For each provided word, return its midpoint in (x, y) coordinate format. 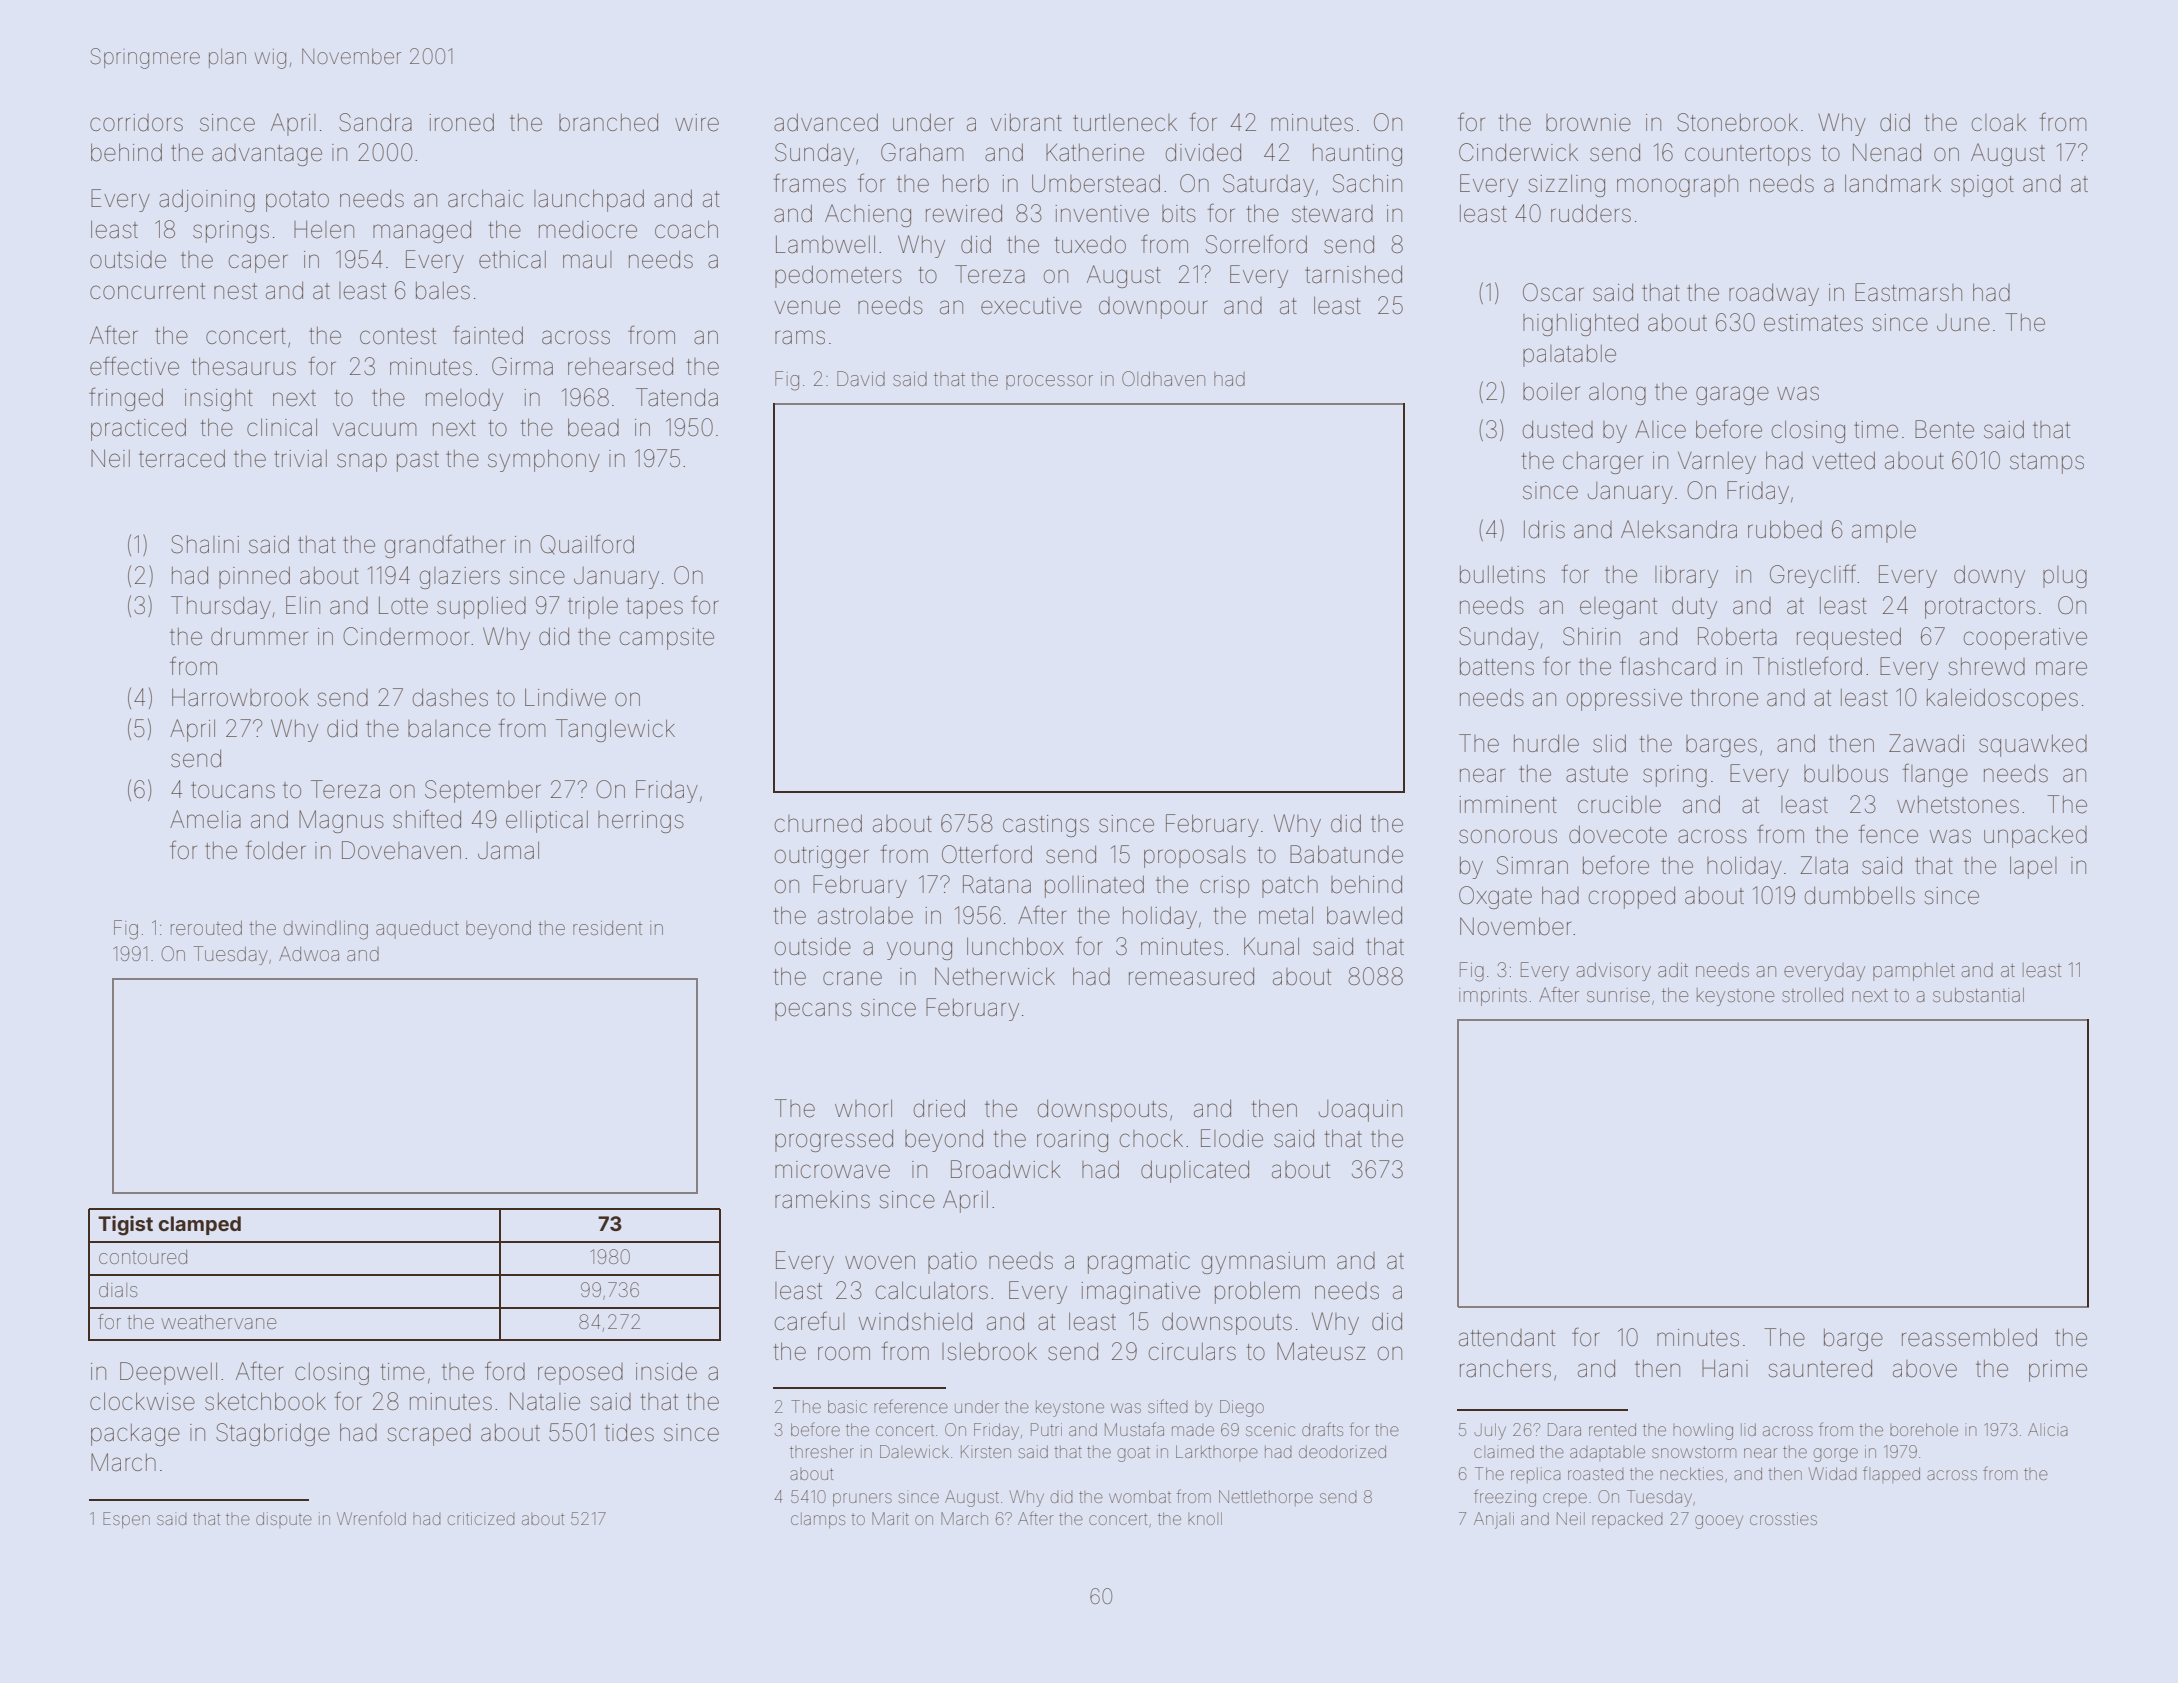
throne (1724, 697)
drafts (1322, 1429)
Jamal (508, 850)
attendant (1507, 1338)
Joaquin (1360, 1111)
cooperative (2025, 639)
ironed (461, 122)
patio (952, 1263)
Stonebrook (1737, 122)
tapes (654, 608)
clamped (199, 1225)
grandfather (445, 546)
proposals (1195, 857)
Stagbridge (273, 1434)
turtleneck (1125, 122)
